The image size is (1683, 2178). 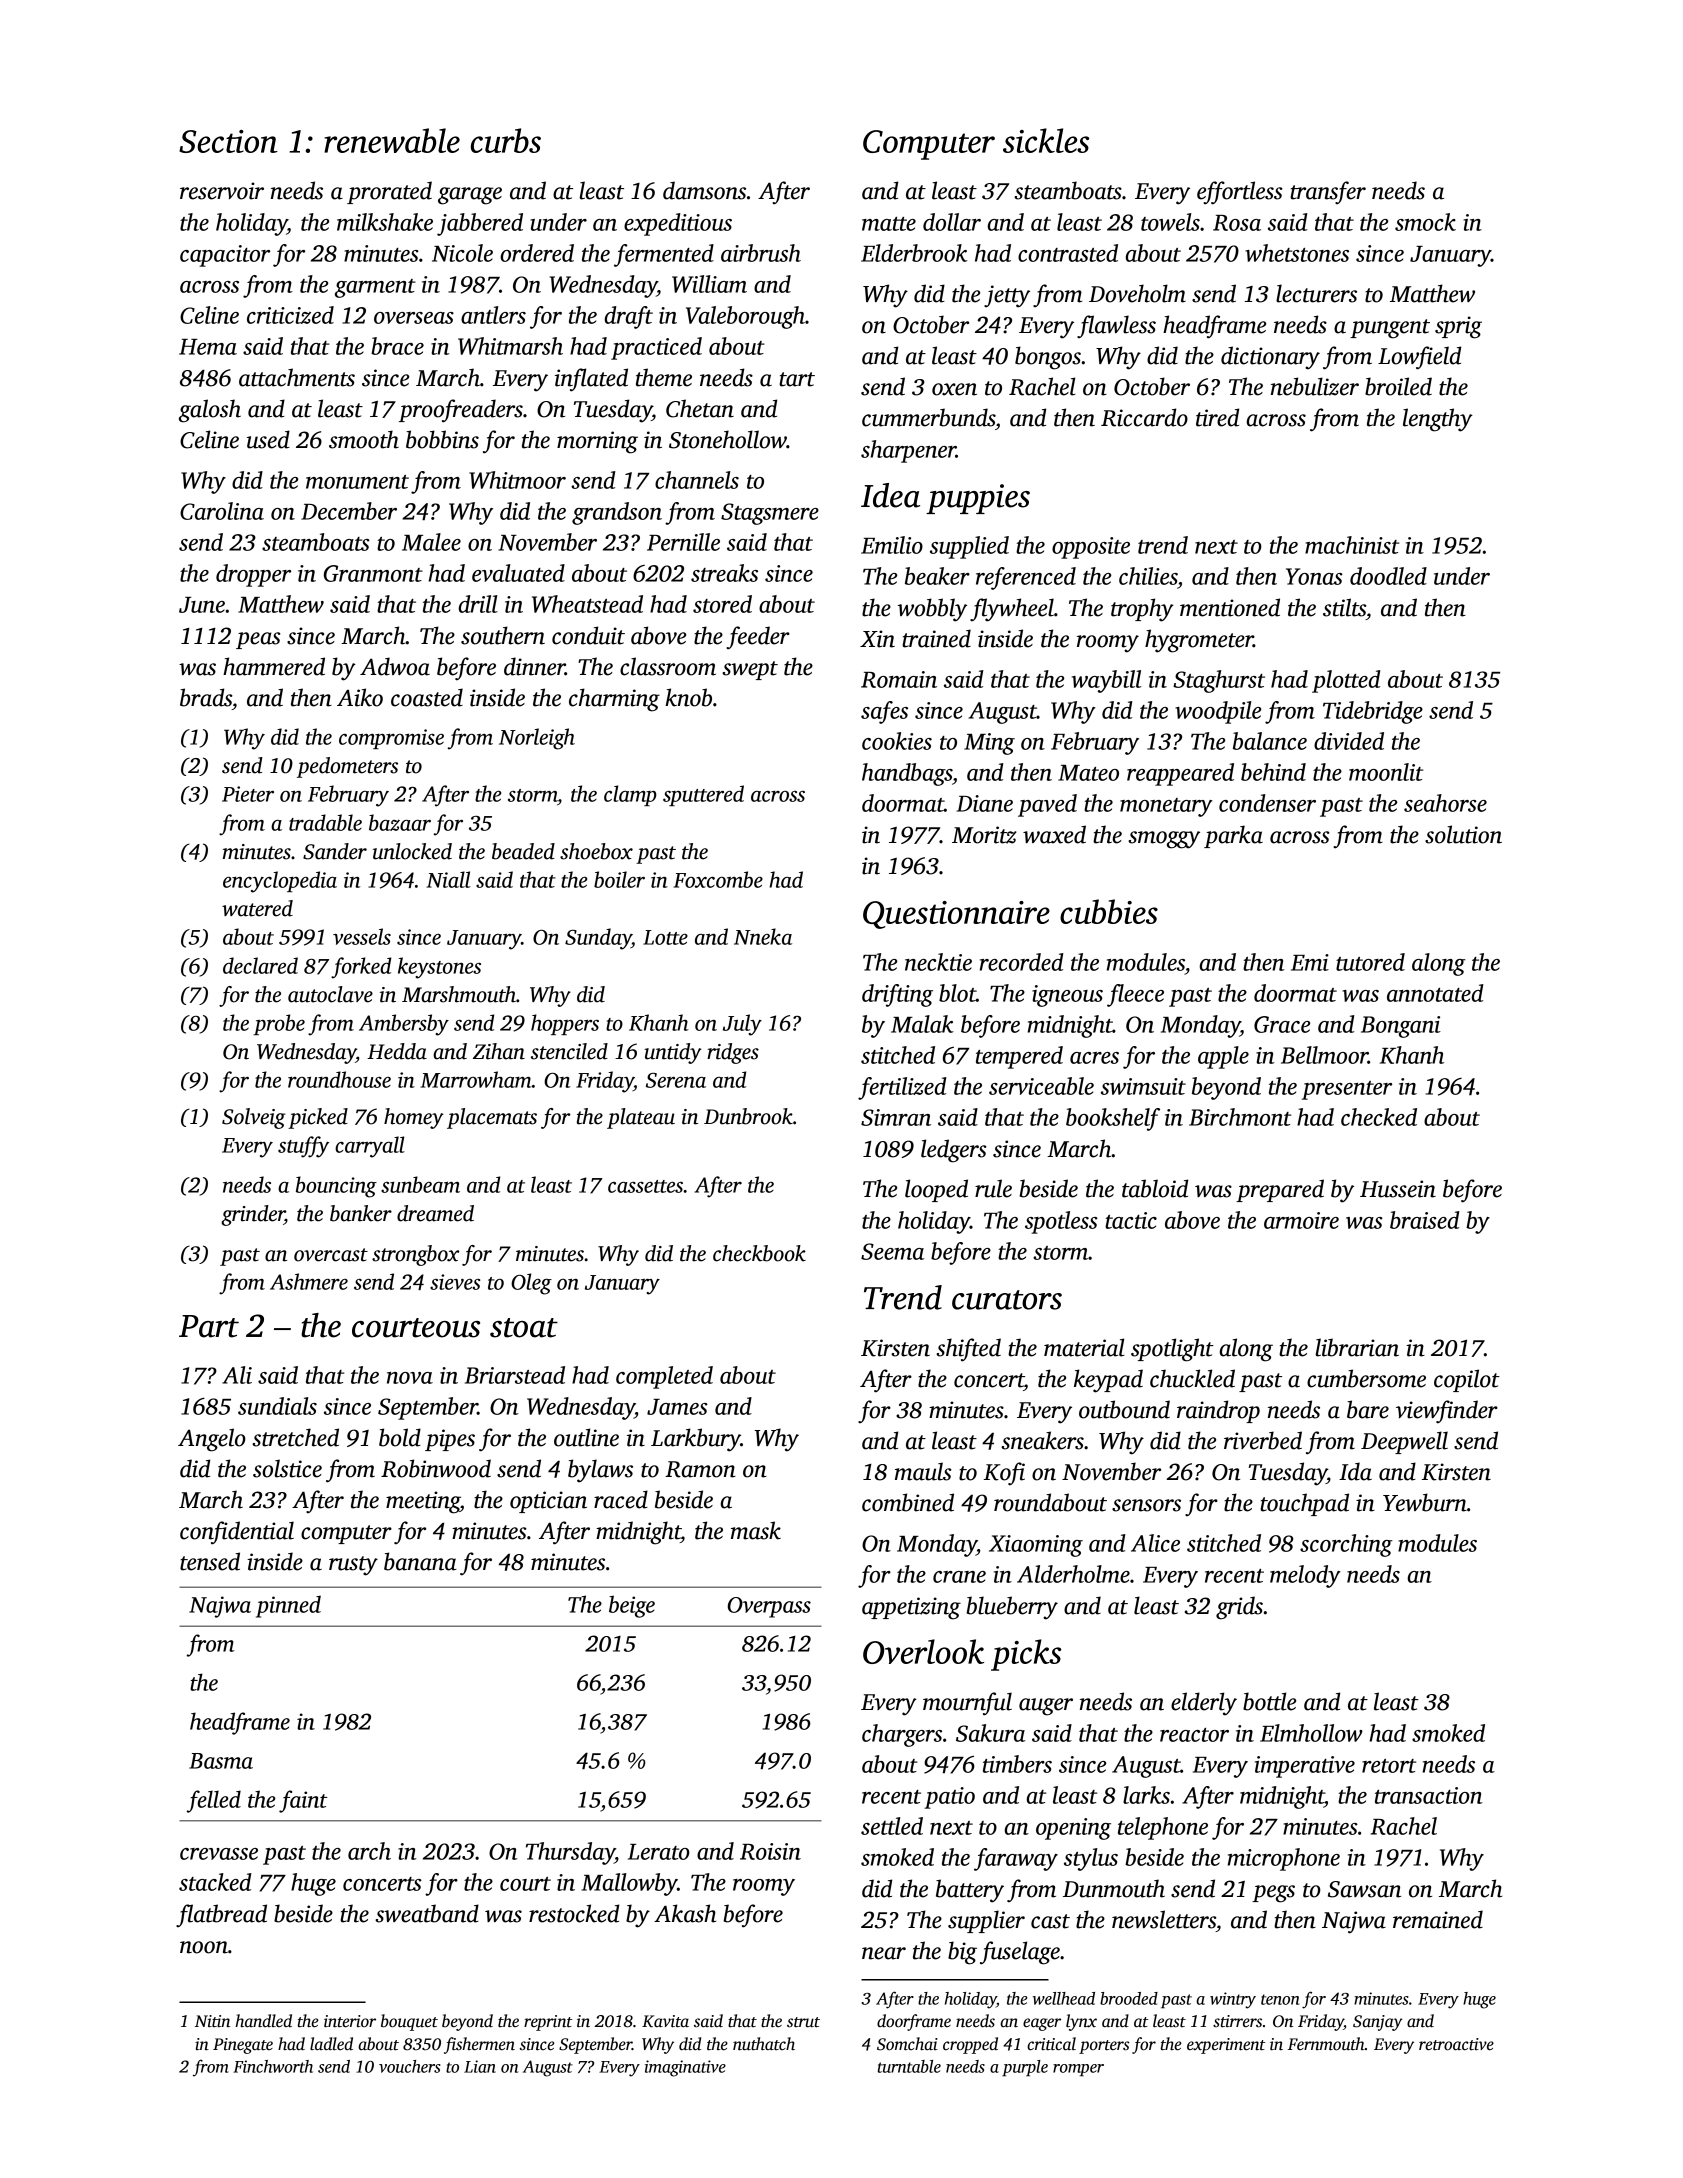 What do you see at coordinates (548, 1502) in the screenshot?
I see `optician` at bounding box center [548, 1502].
